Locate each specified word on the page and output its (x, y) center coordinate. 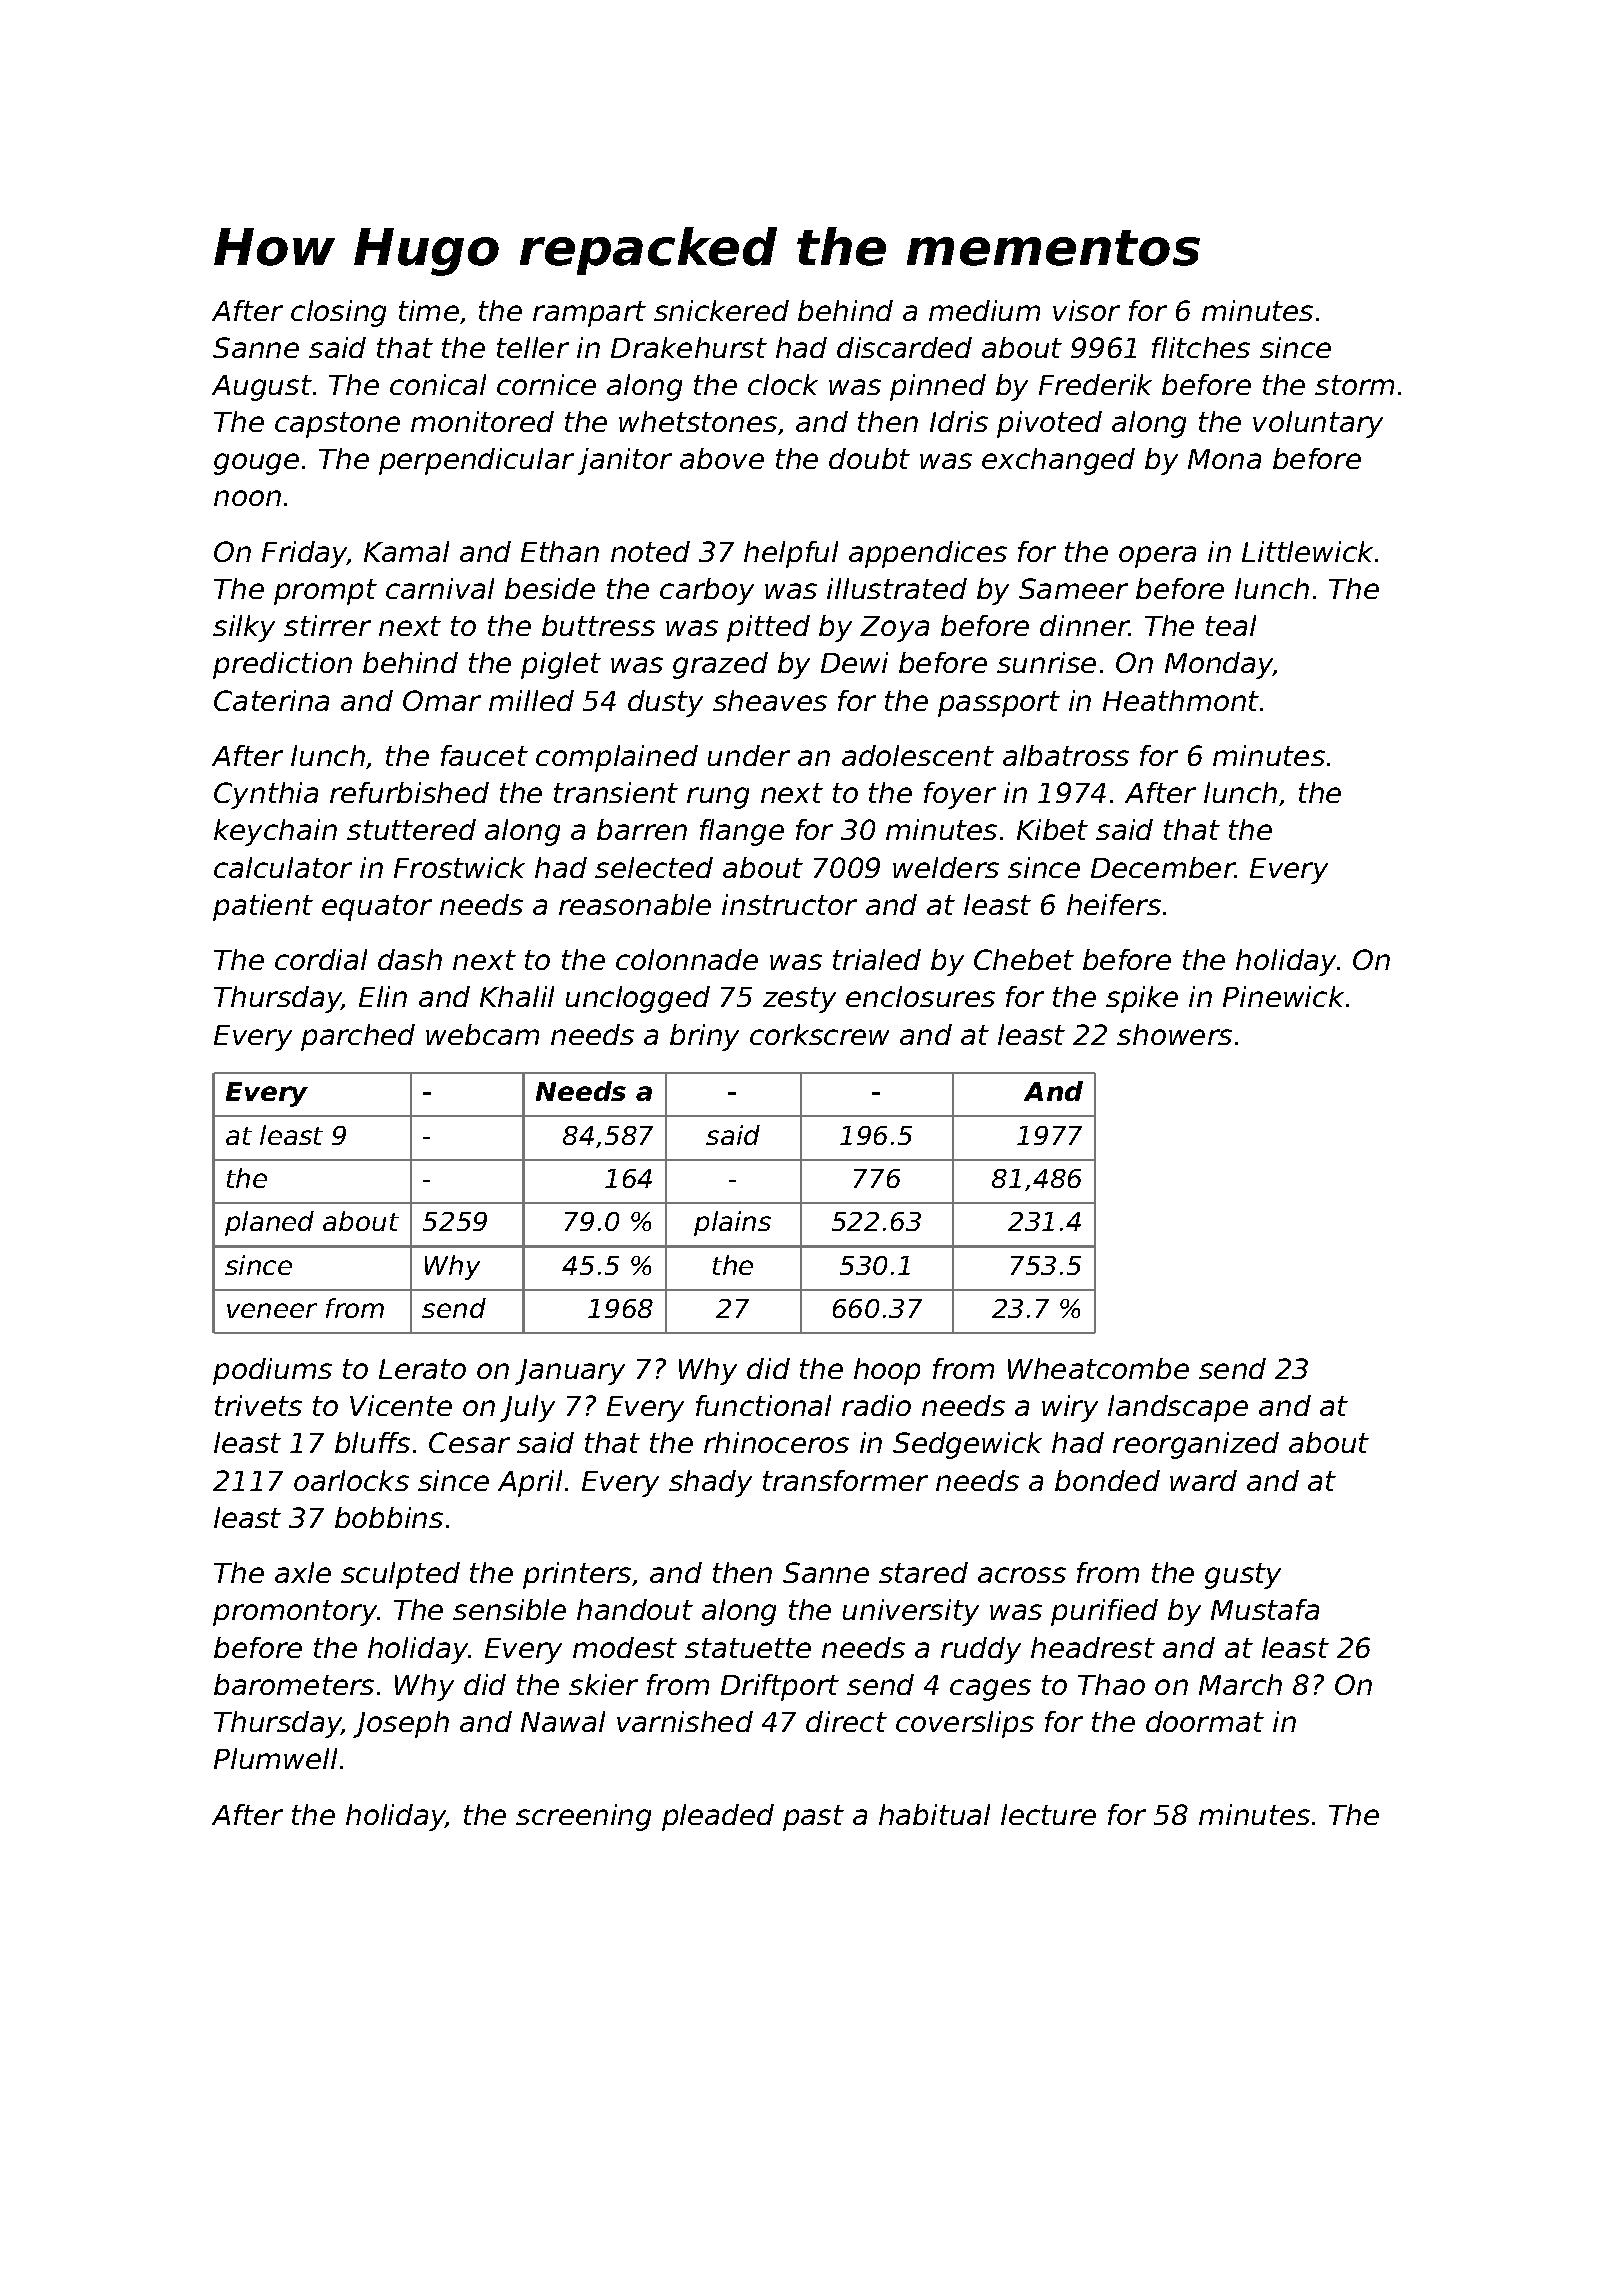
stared (923, 1572)
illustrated (897, 588)
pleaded (718, 1817)
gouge (256, 464)
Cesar (469, 1442)
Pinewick (1283, 996)
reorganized (1196, 1445)
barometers (294, 1684)
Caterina (271, 700)
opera (1157, 557)
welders (946, 867)
